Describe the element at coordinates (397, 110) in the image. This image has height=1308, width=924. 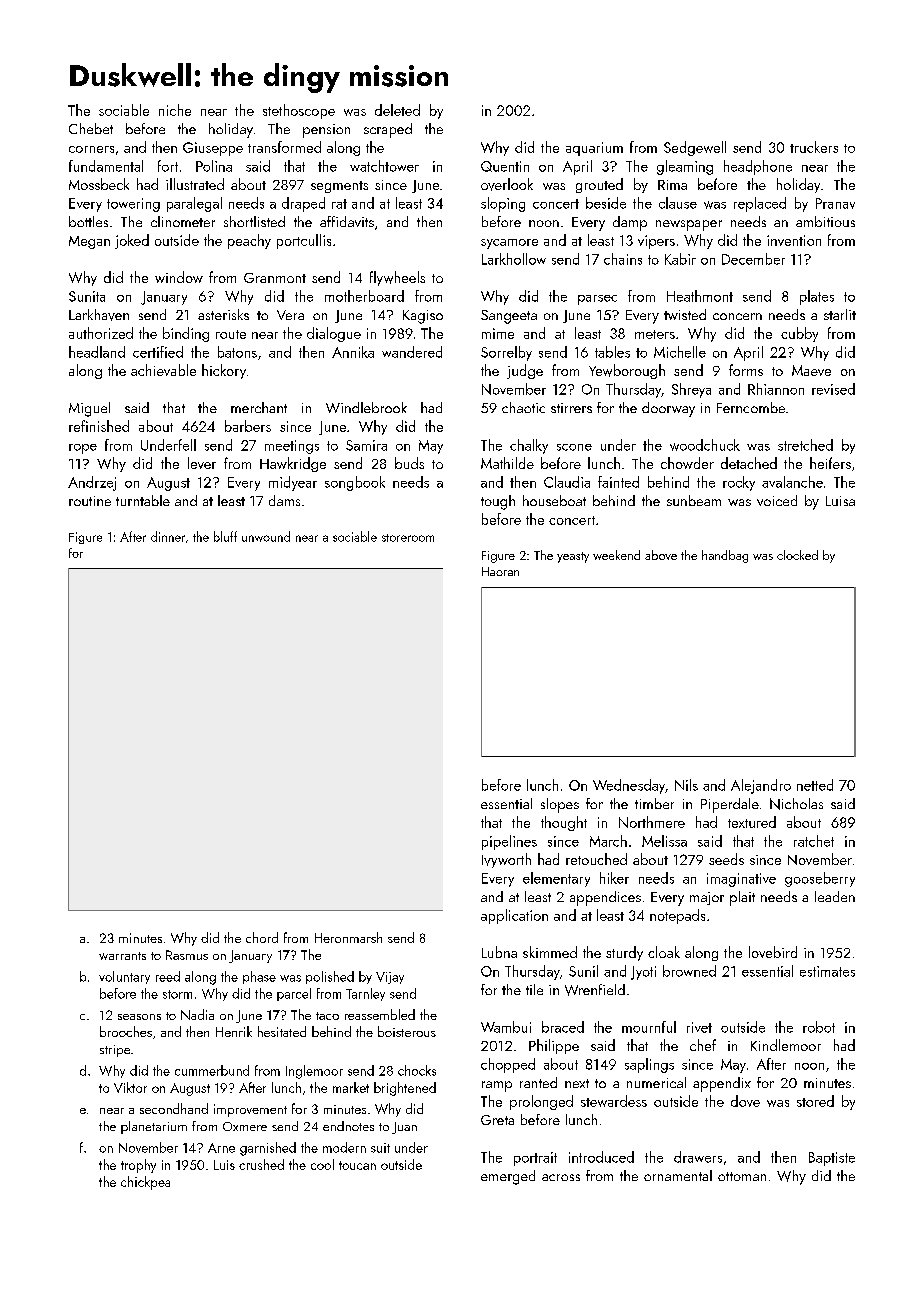
I see `deleted` at that location.
